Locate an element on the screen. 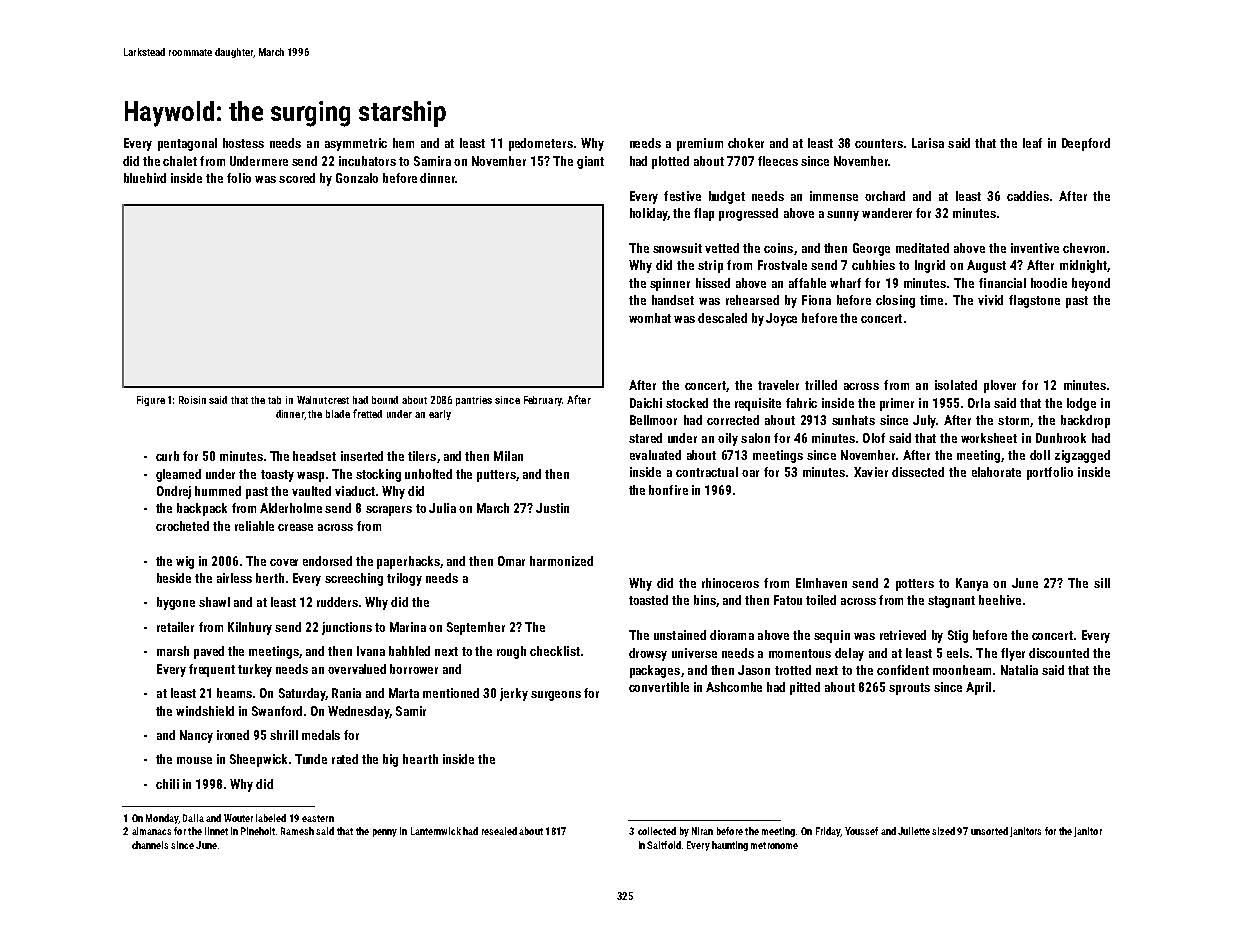 Image resolution: width=1233 pixels, height=952 pixels. berth is located at coordinates (270, 578).
